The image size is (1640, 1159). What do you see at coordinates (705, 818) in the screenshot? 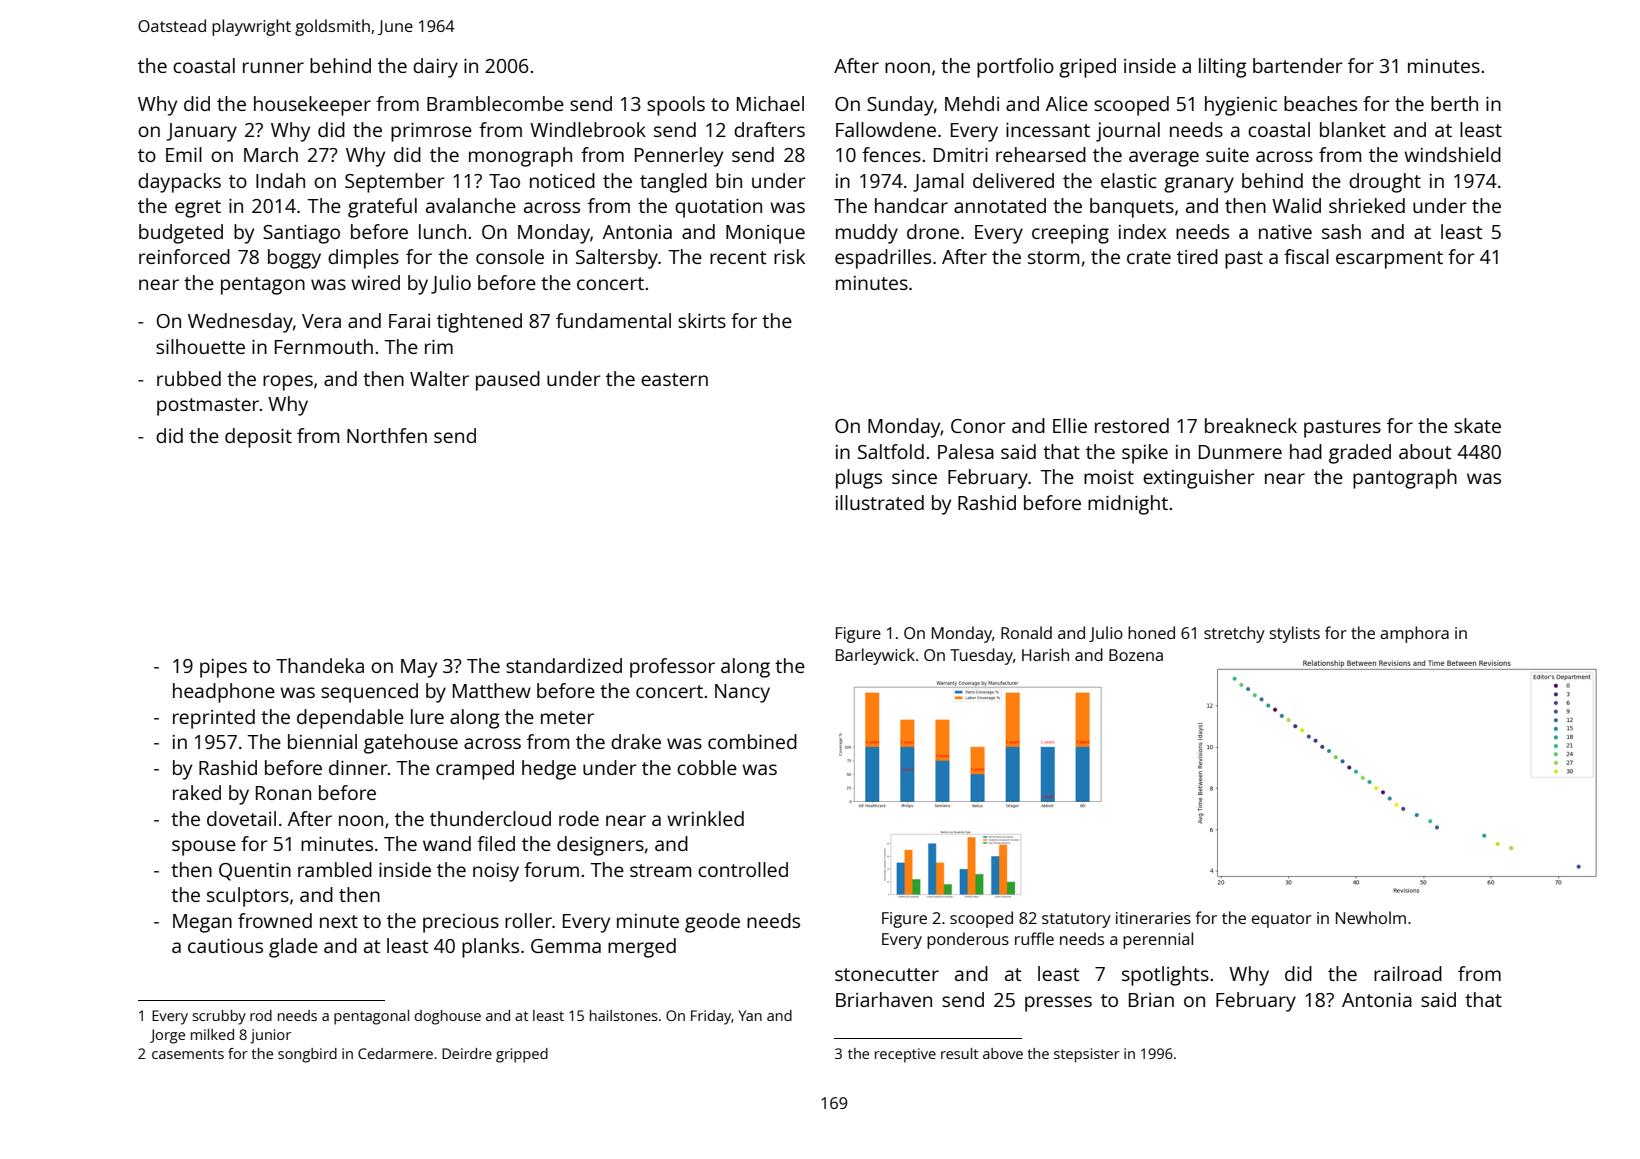
I see `wrinkled` at bounding box center [705, 818].
